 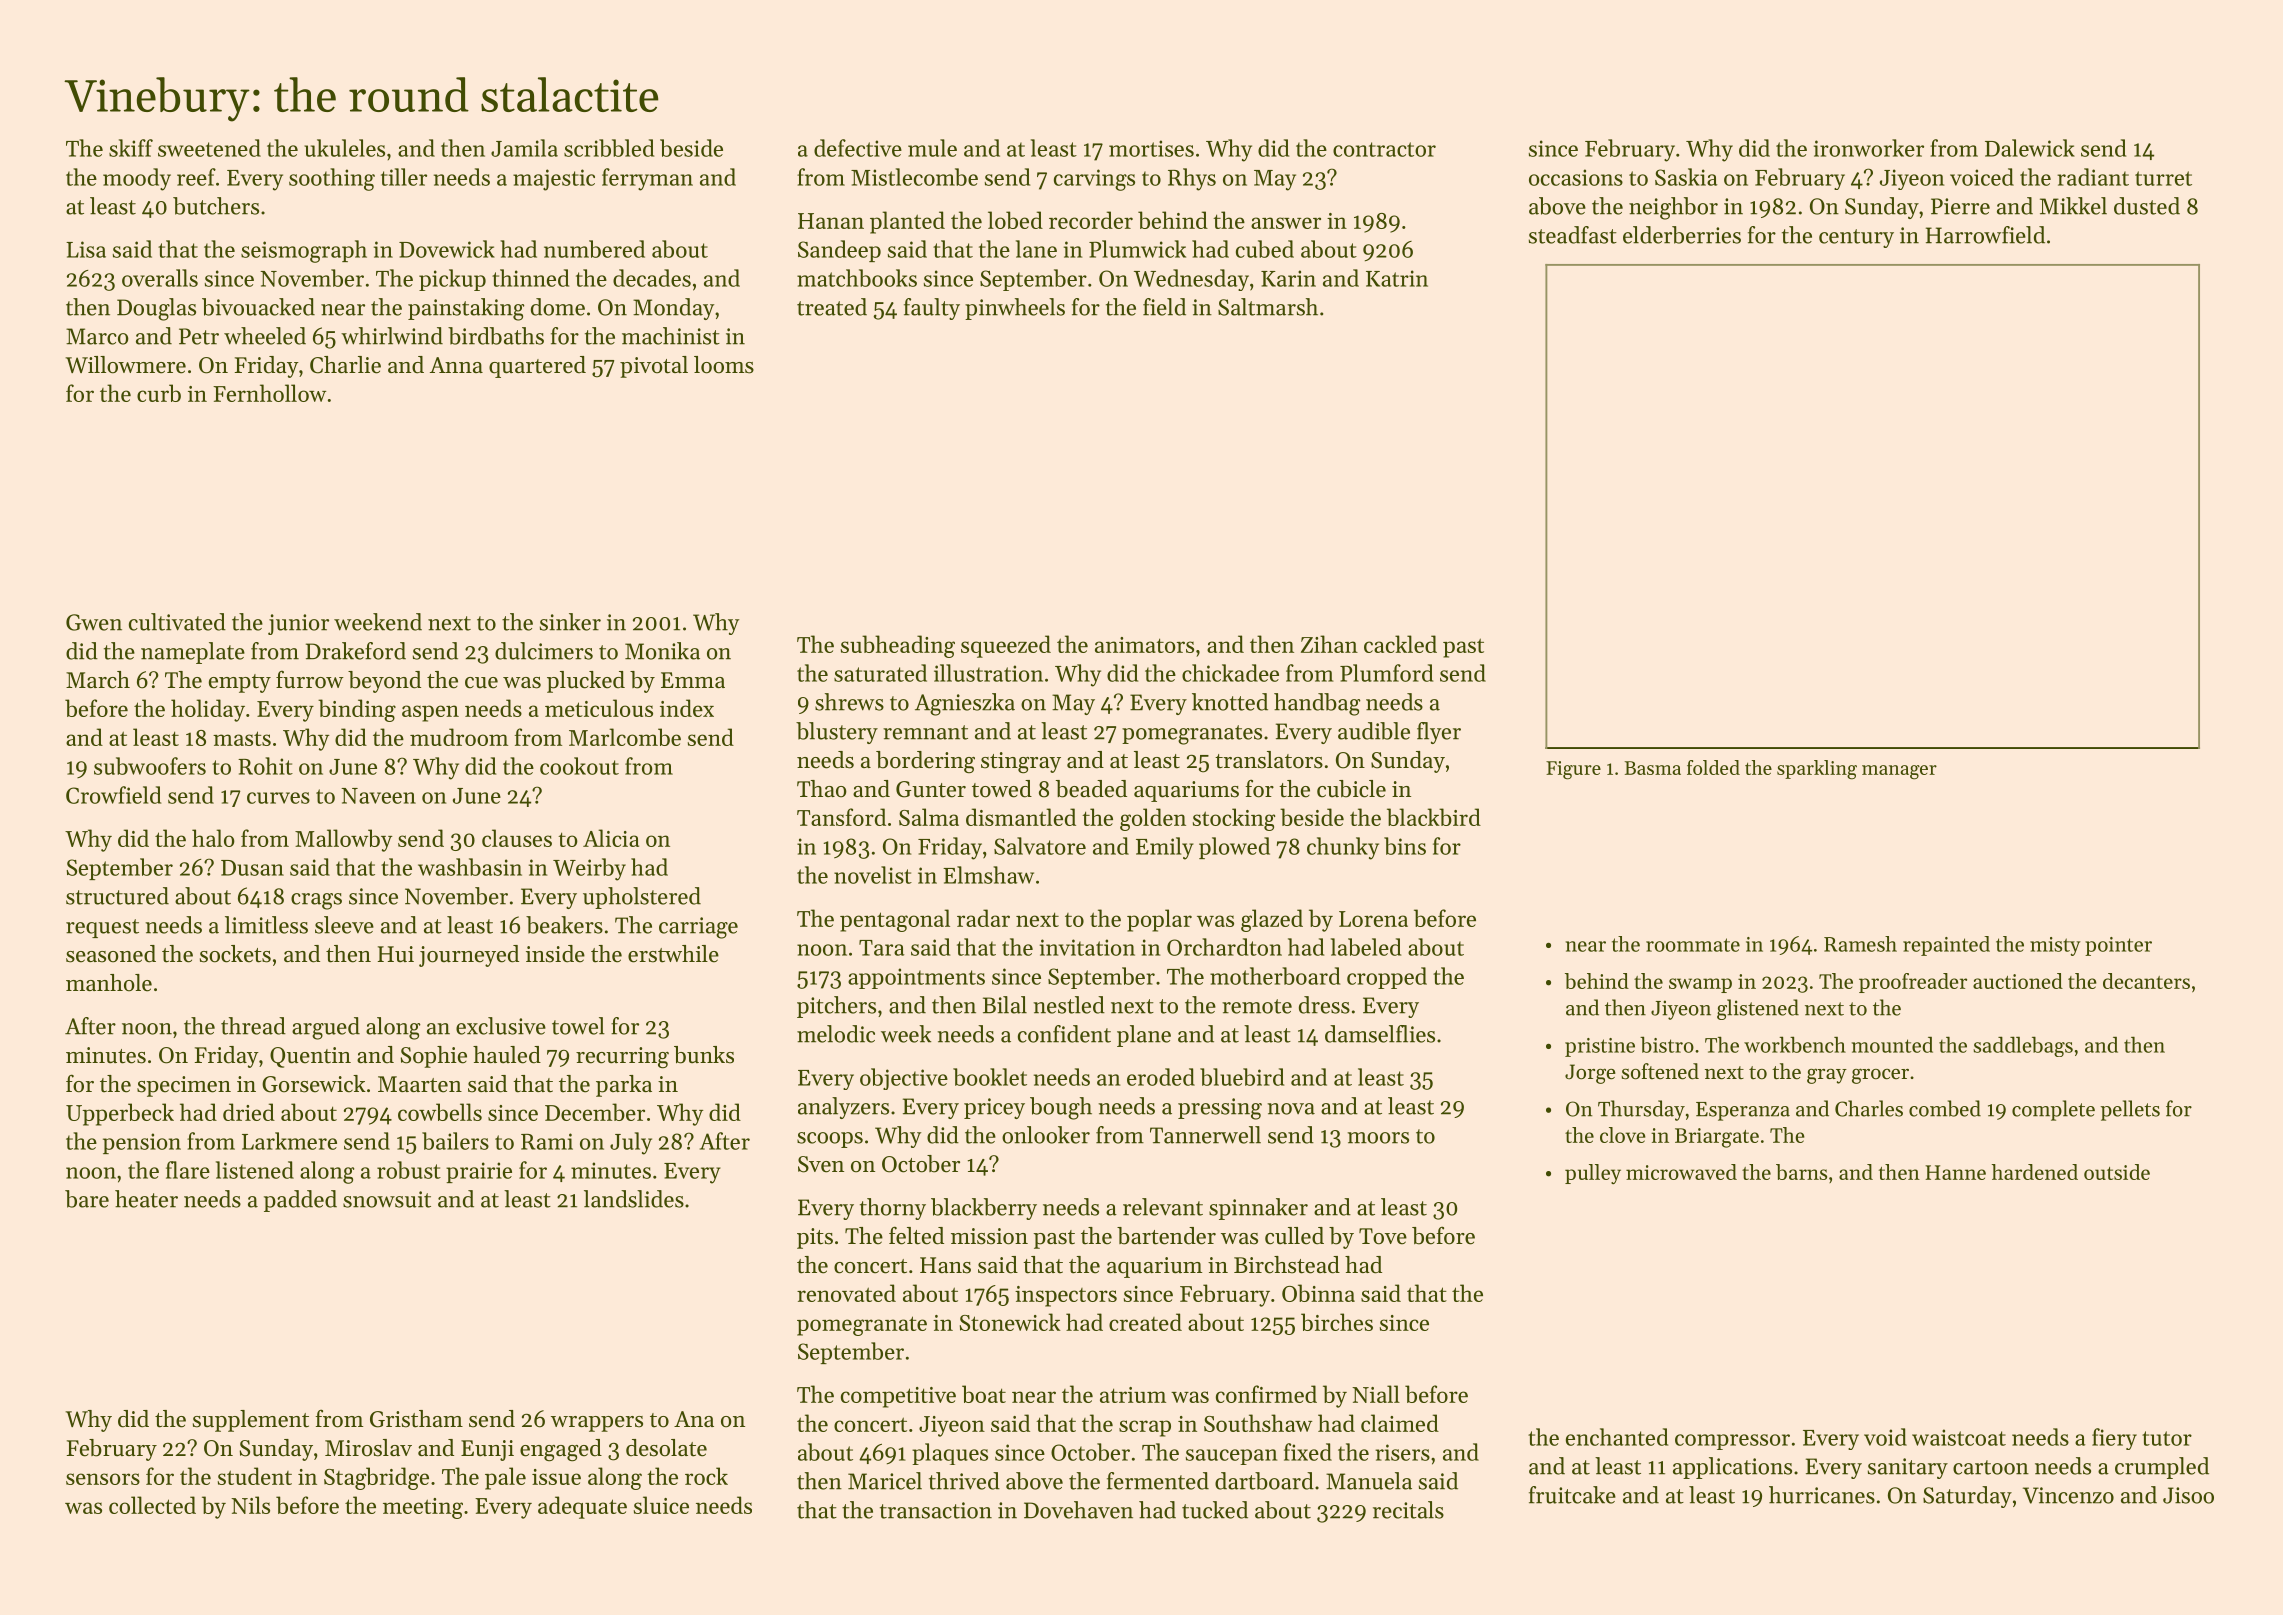 What do you see at coordinates (251, 1421) in the screenshot?
I see `supplement` at bounding box center [251, 1421].
